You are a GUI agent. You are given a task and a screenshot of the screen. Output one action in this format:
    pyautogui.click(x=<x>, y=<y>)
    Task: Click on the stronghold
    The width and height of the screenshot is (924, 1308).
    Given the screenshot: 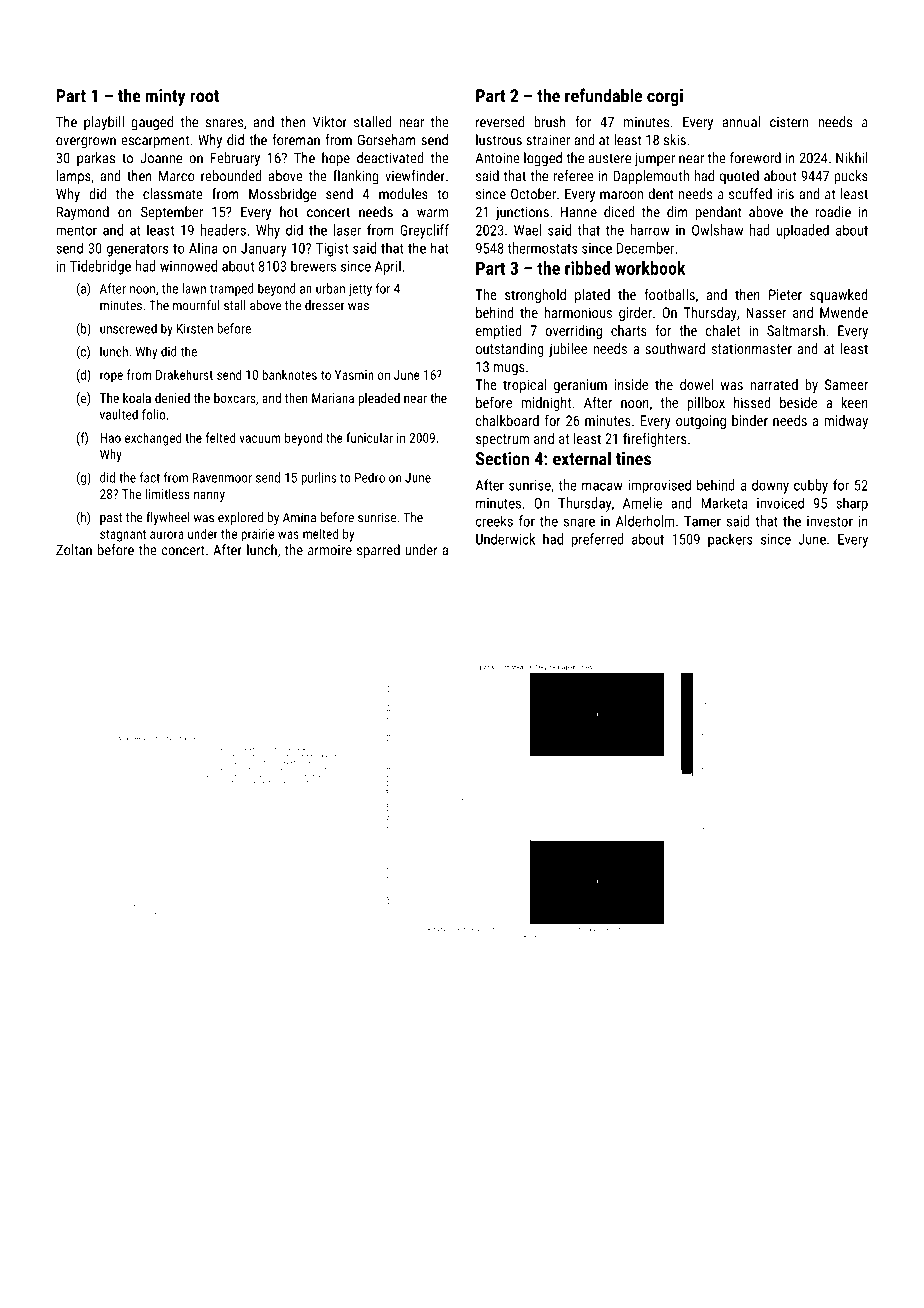 What is the action you would take?
    pyautogui.click(x=535, y=296)
